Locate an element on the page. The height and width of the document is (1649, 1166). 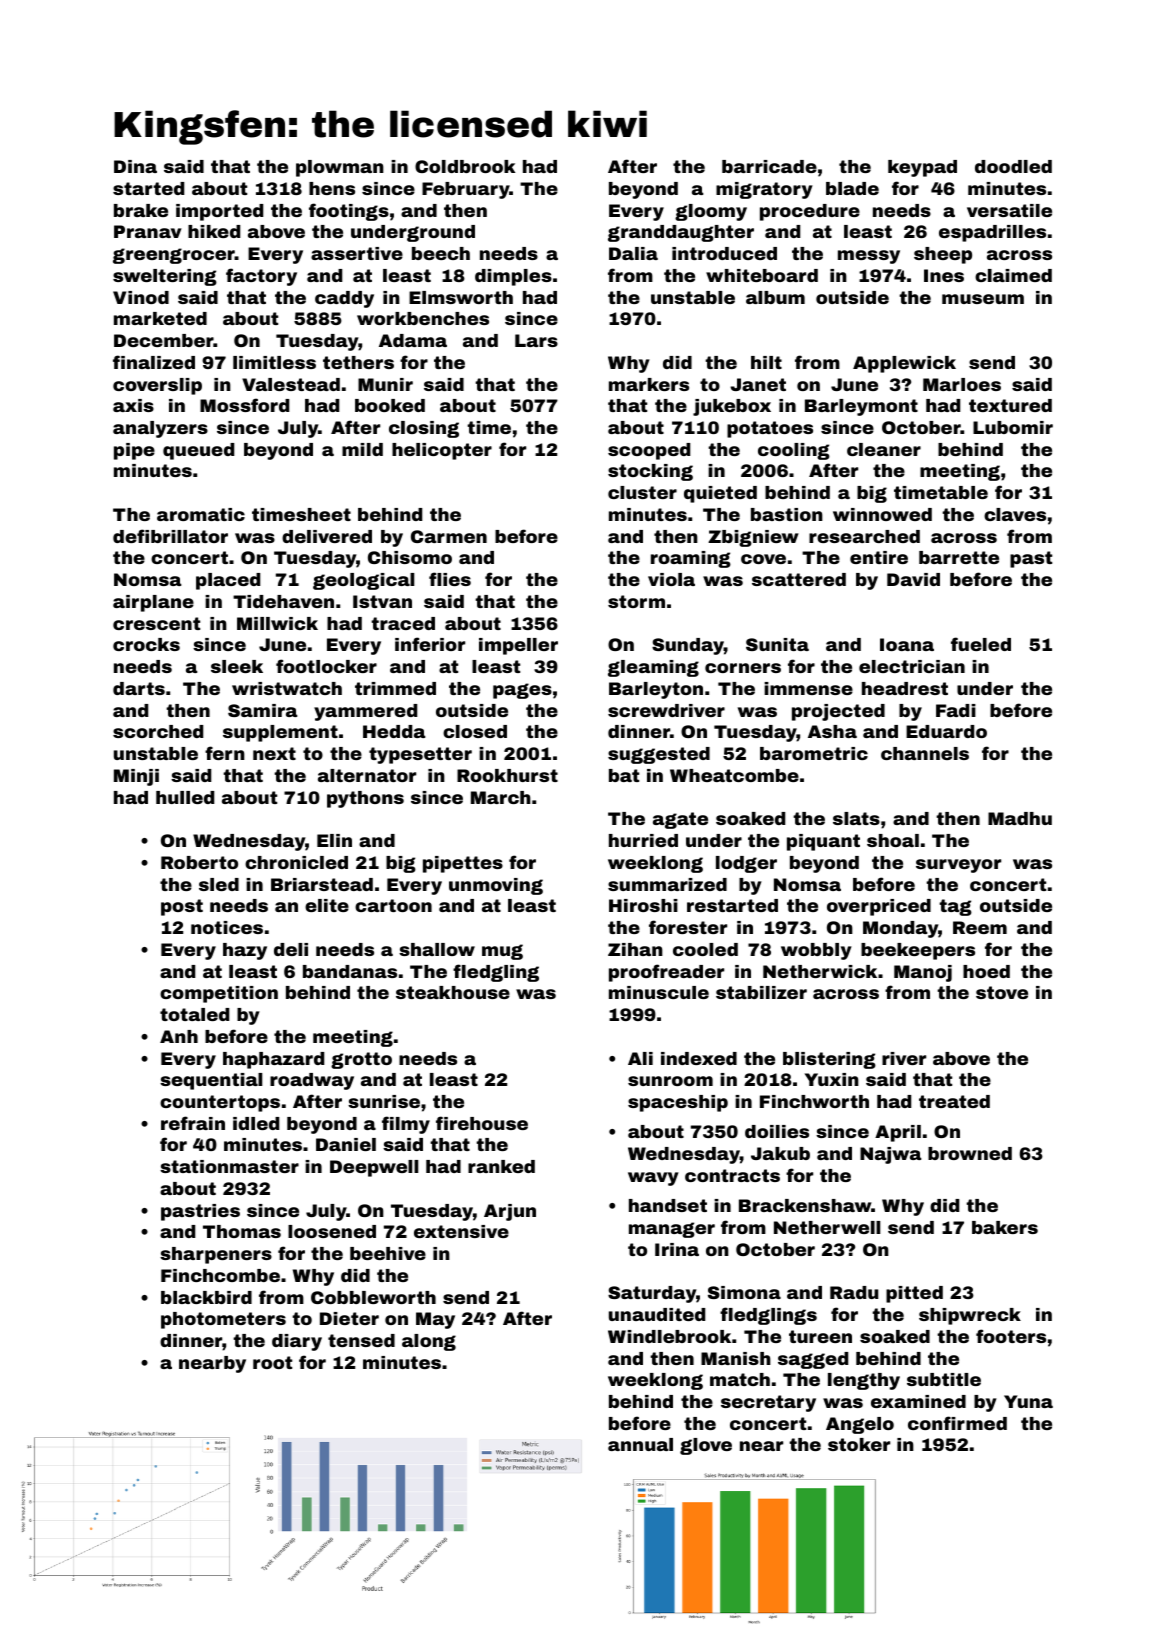
Dina is located at coordinates (135, 166).
